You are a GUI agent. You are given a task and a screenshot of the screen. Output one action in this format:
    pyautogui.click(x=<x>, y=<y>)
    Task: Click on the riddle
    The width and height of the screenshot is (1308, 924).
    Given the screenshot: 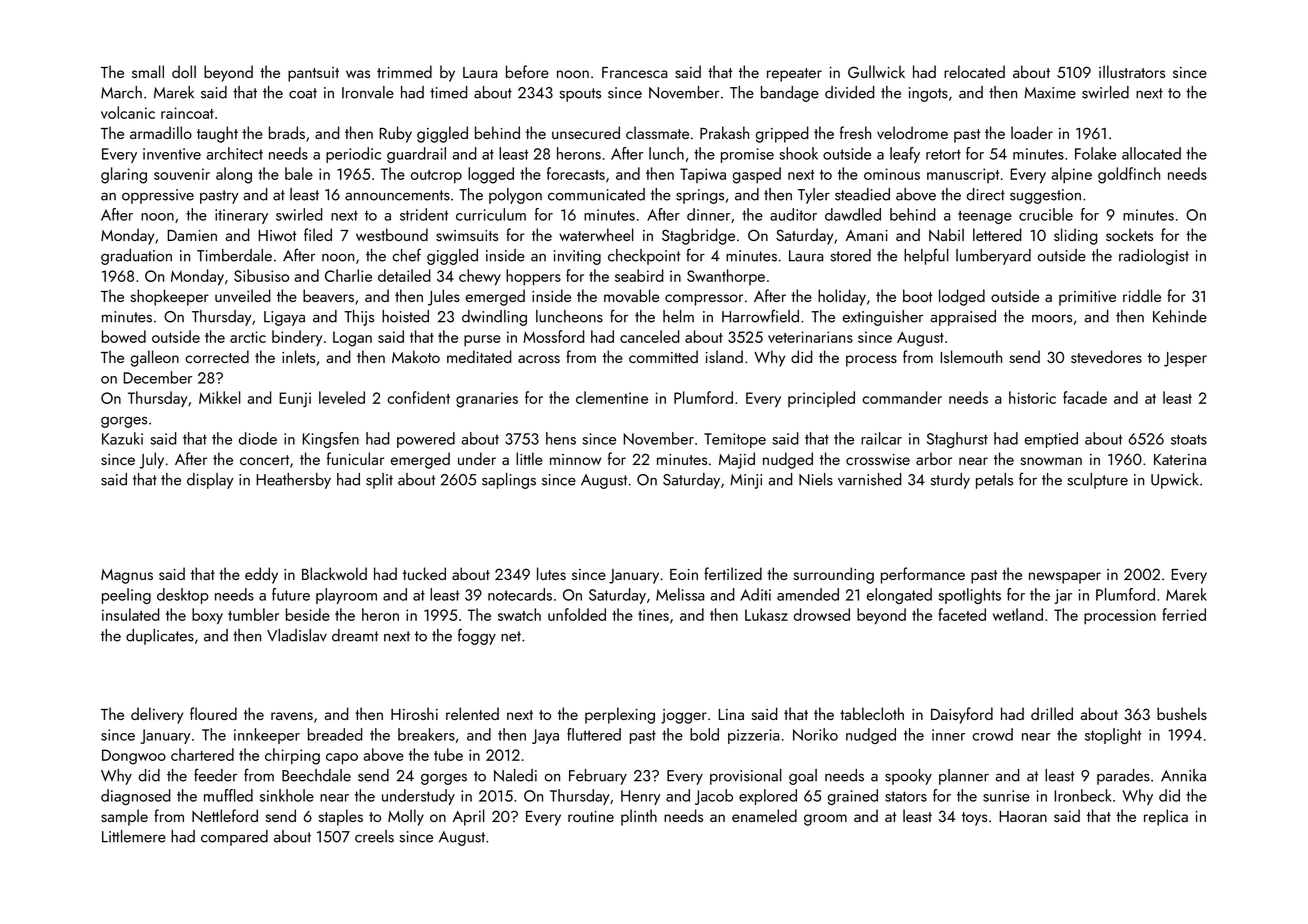 What is the action you would take?
    pyautogui.click(x=1142, y=295)
